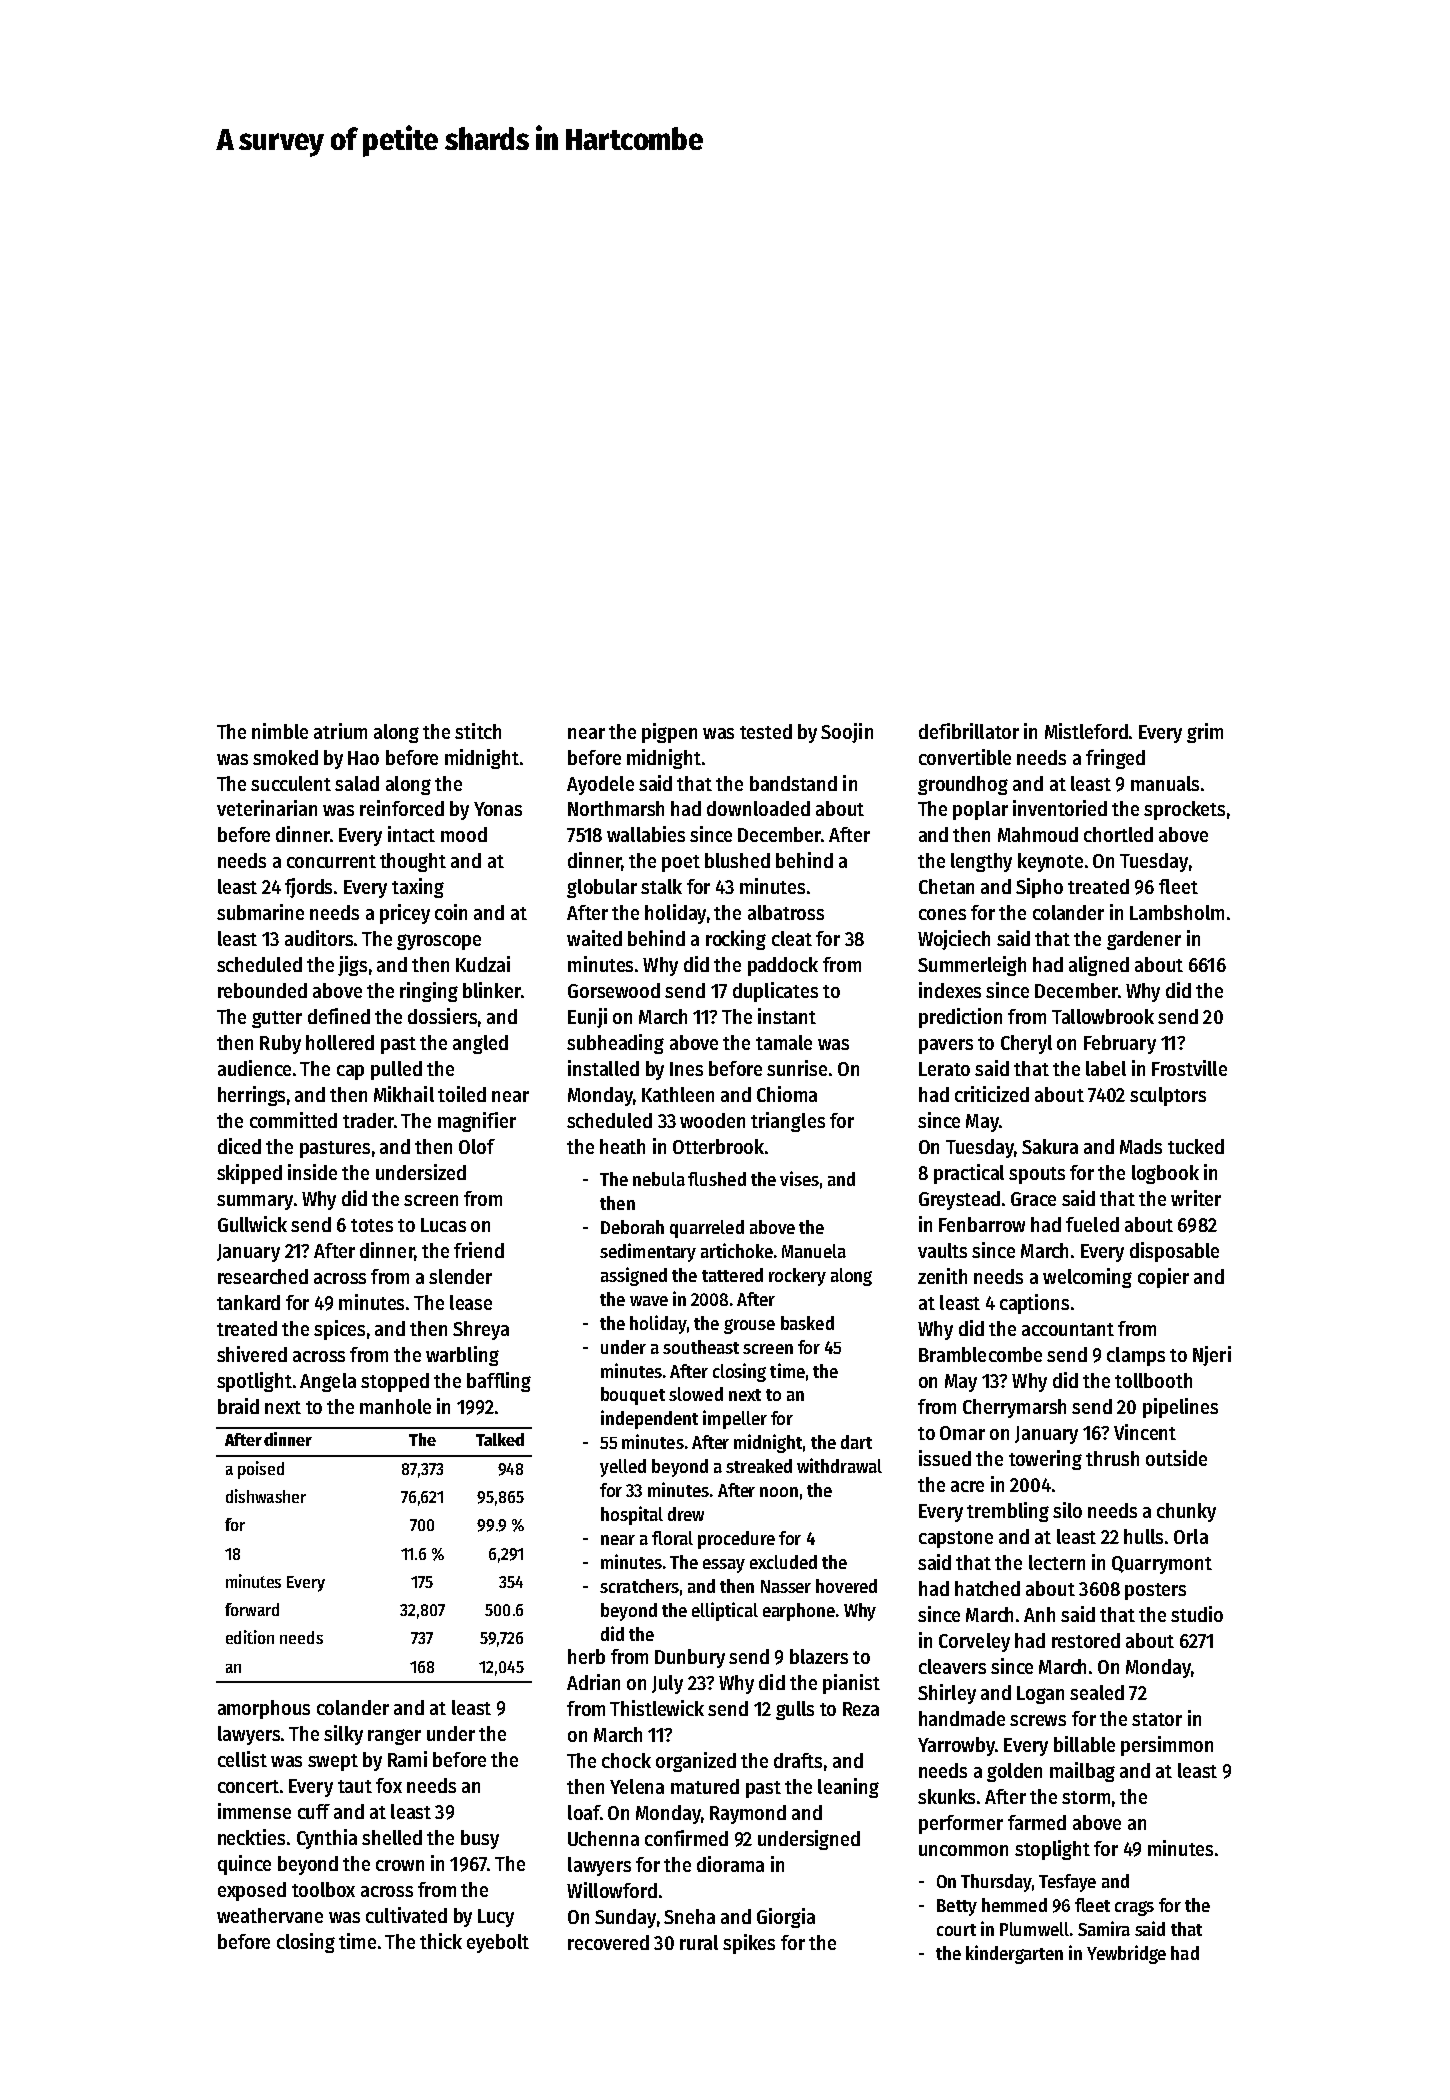  What do you see at coordinates (395, 1406) in the screenshot?
I see `manhole` at bounding box center [395, 1406].
